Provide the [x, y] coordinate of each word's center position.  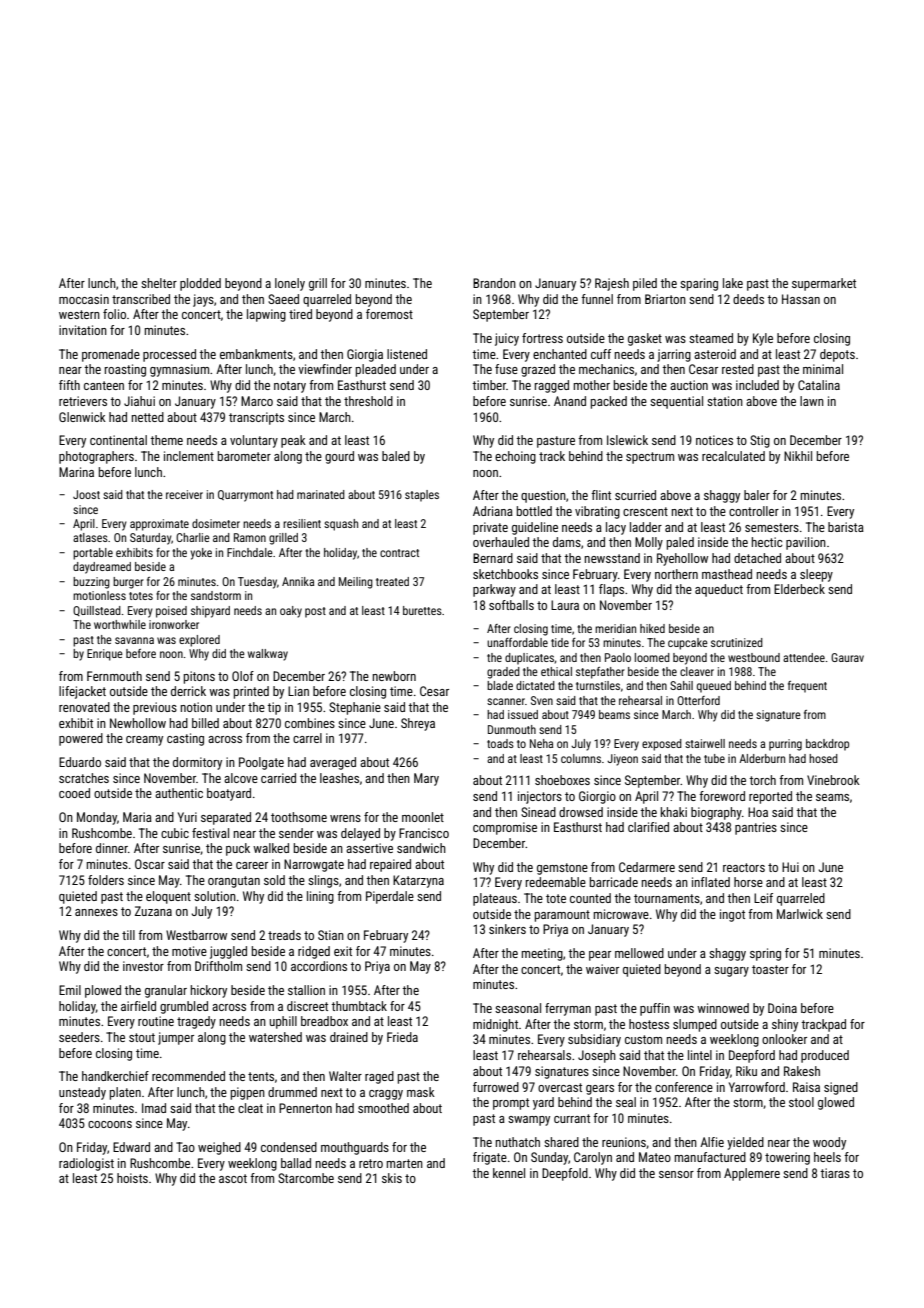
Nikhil [798, 456]
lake [733, 283]
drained [349, 1037]
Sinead [538, 812]
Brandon [494, 283]
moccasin [84, 299]
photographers [96, 457]
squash [341, 525]
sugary [731, 972]
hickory [209, 991]
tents [261, 1076]
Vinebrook [833, 780]
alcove [241, 778]
